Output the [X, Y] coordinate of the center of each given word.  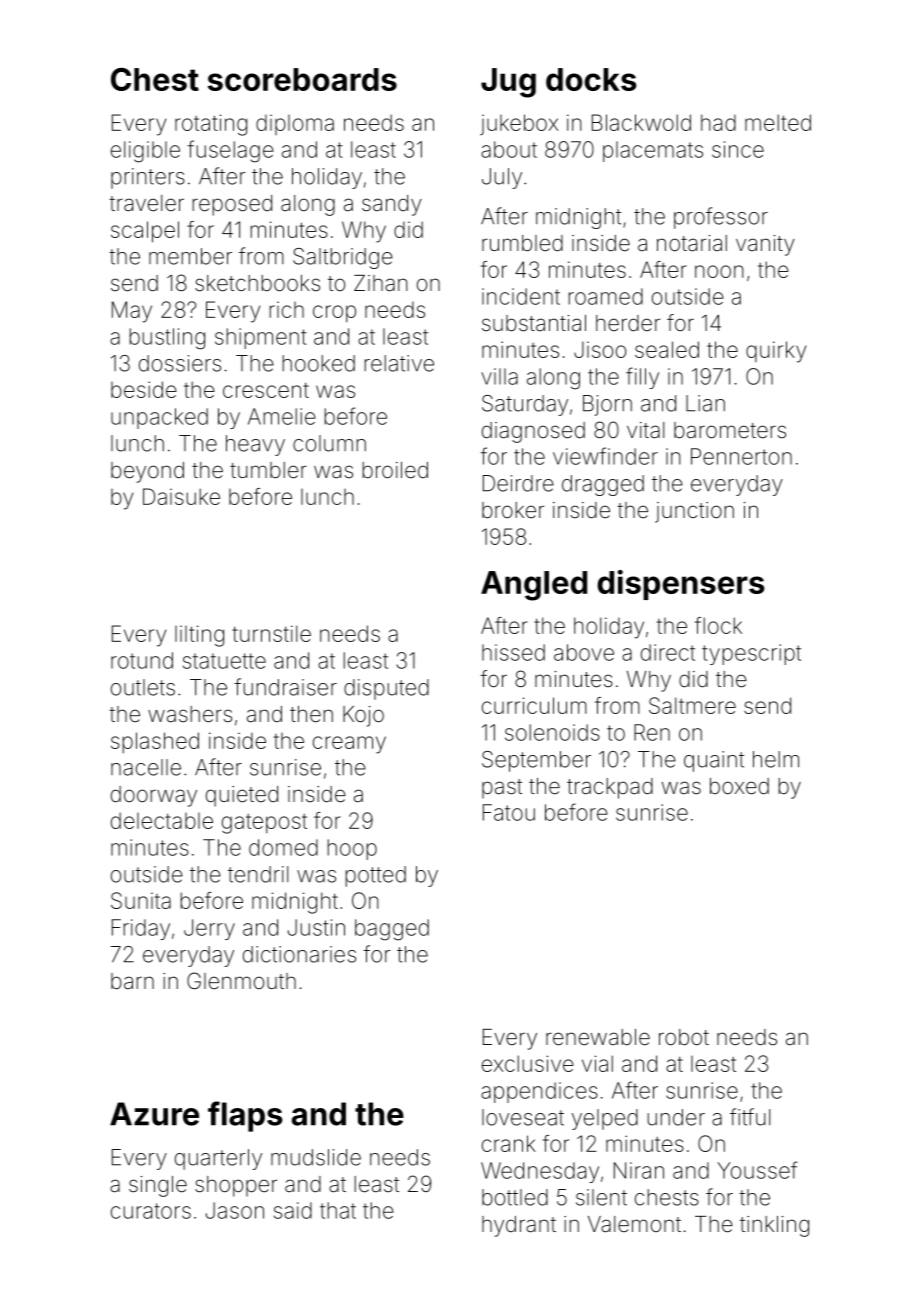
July [502, 178]
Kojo [363, 716]
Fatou [509, 812]
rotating [211, 125]
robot [684, 1037]
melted [778, 122]
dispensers [681, 585]
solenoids [552, 732]
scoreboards [302, 79]
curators [151, 1211]
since [738, 149]
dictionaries [299, 954]
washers [190, 714]
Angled [534, 586]
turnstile [271, 633]
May [132, 312]
